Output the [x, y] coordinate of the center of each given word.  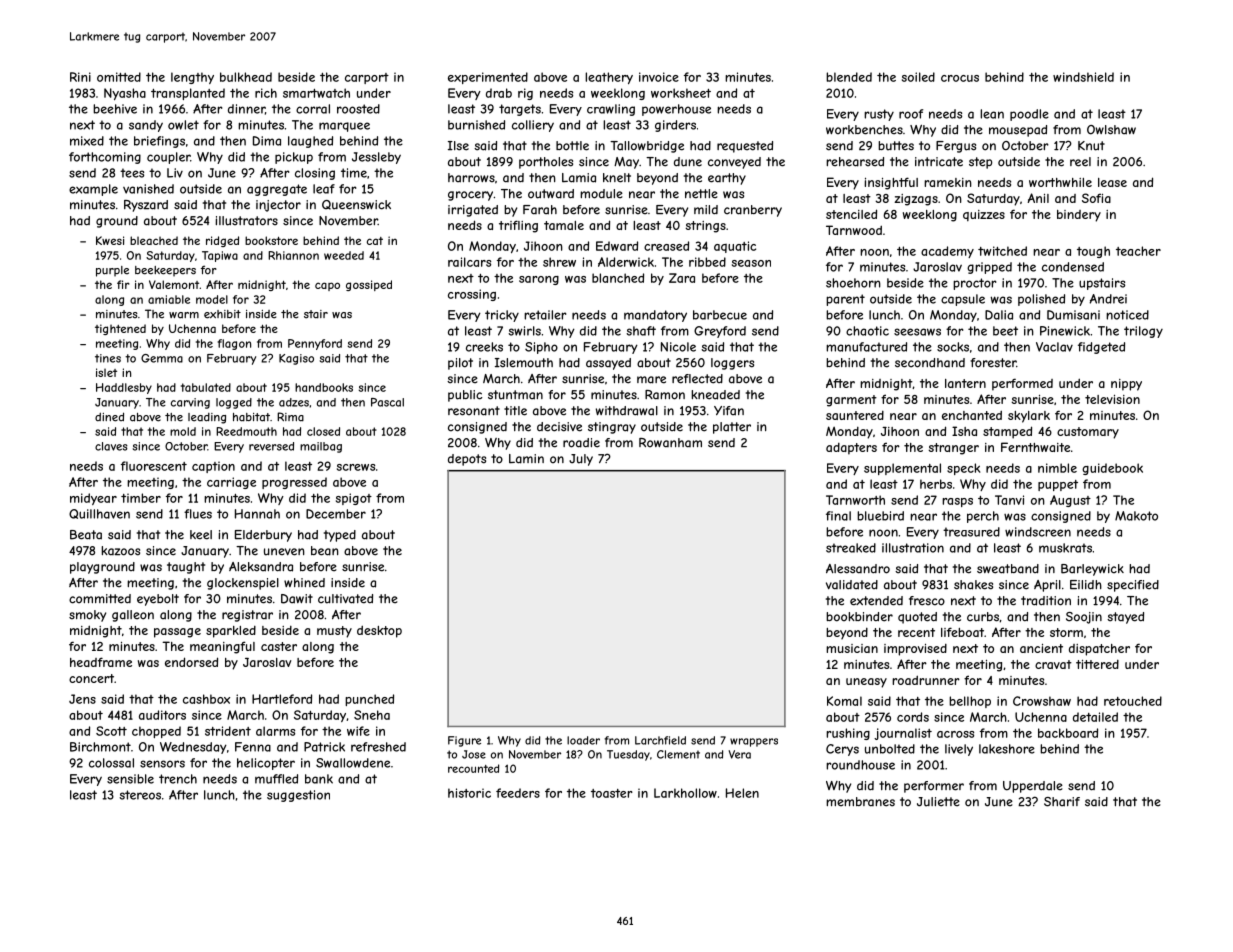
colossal [111, 763]
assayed [608, 364]
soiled [918, 77]
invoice [659, 77]
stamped [1007, 432]
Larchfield [660, 740]
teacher [1138, 251]
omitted [119, 77]
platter [732, 428]
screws [356, 467]
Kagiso [296, 359]
